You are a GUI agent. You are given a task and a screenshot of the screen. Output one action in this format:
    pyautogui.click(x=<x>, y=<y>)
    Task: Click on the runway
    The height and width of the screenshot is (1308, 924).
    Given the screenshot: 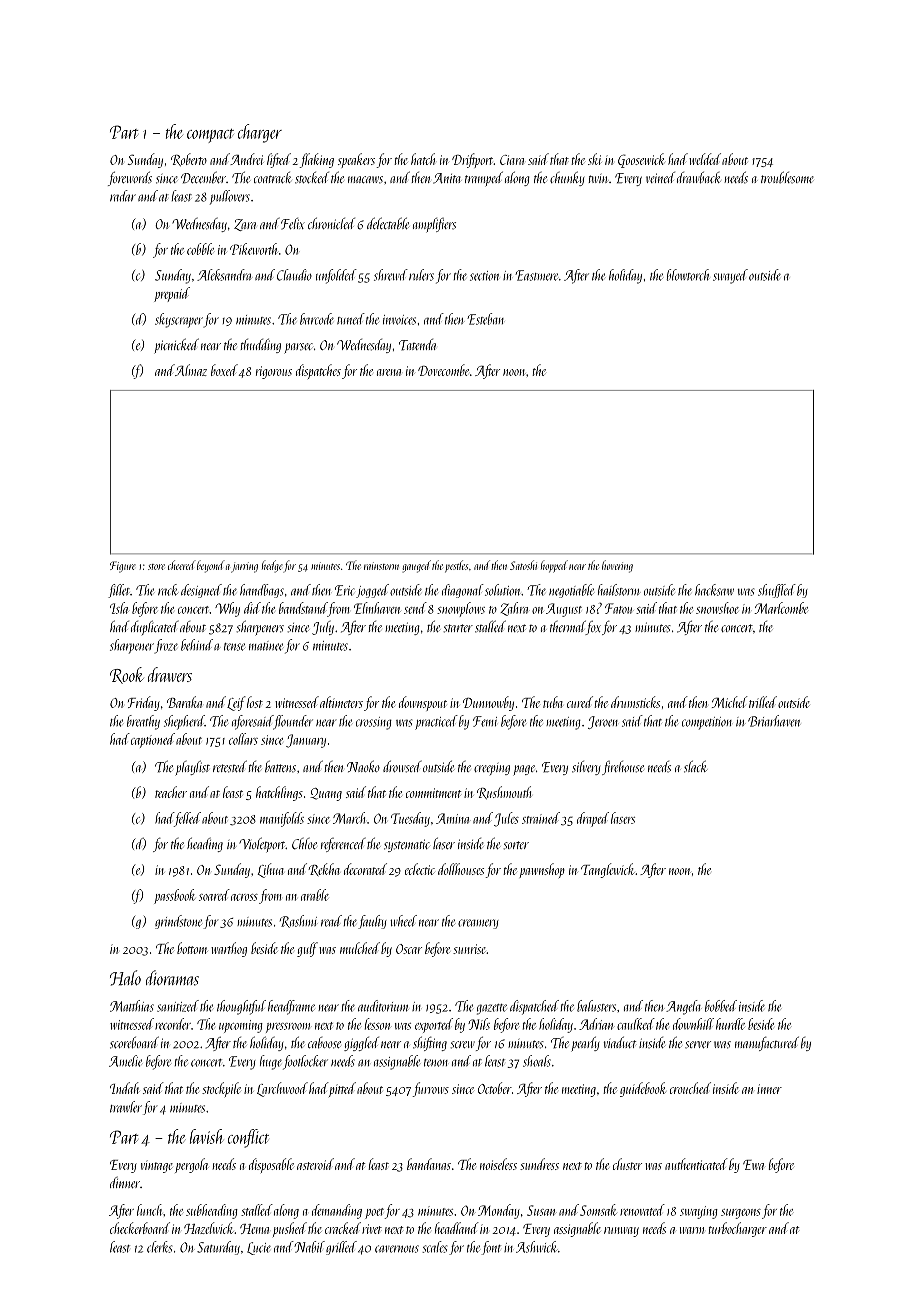 What is the action you would take?
    pyautogui.click(x=621, y=1232)
